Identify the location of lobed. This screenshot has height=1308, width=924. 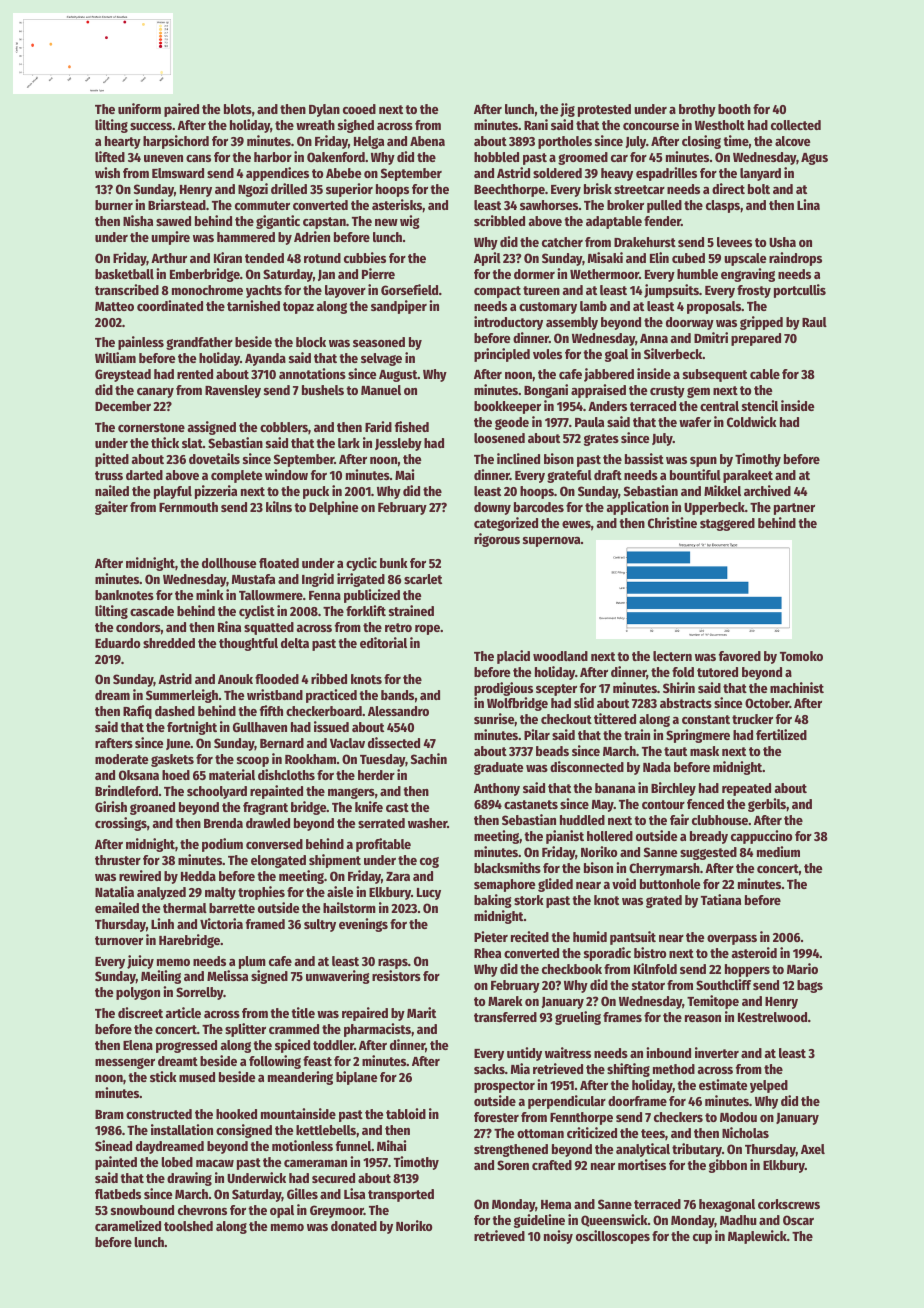
(177, 1162).
